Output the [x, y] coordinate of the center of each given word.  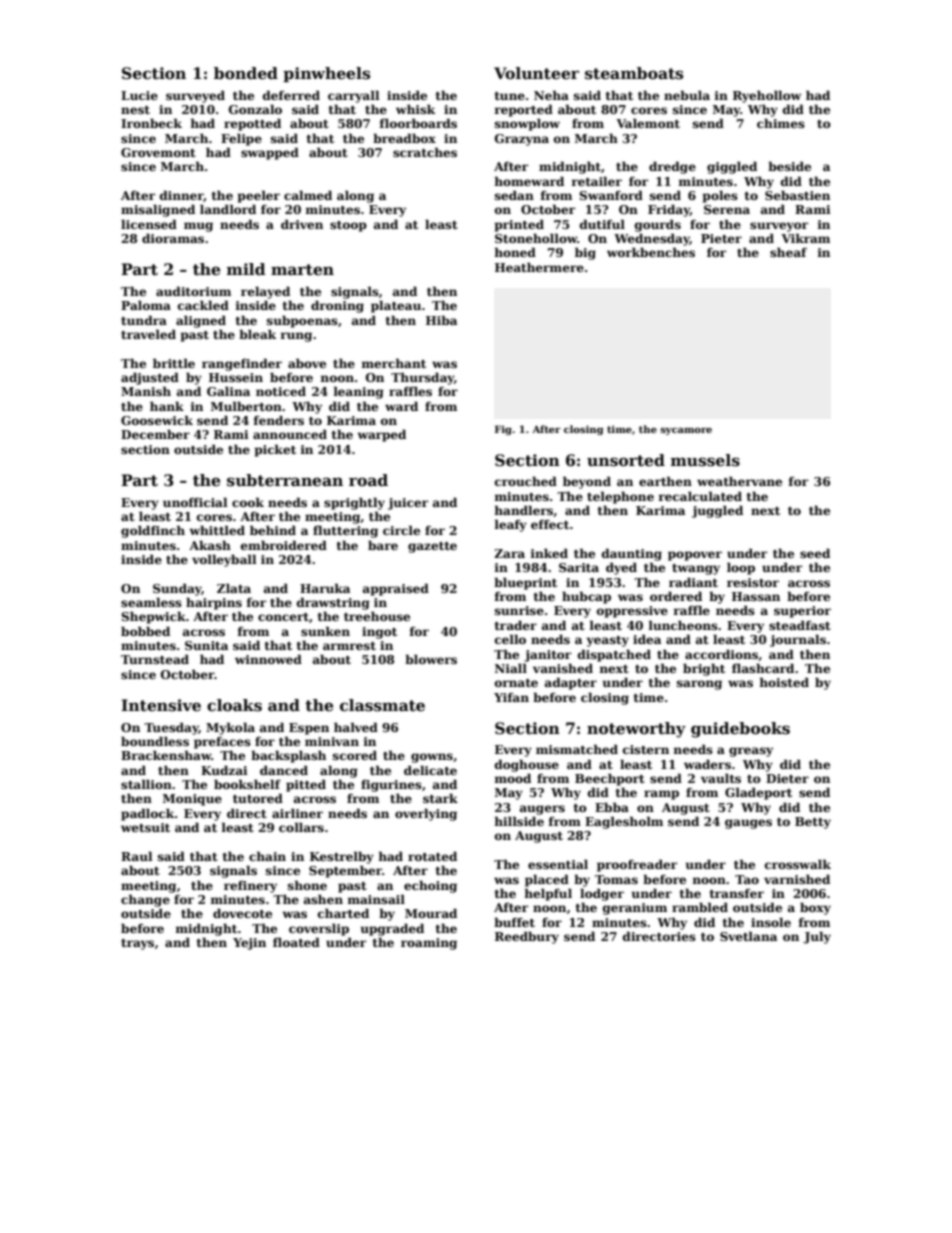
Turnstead [155, 659]
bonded [246, 73]
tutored [258, 798]
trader [516, 625]
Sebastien [797, 195]
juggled [717, 511]
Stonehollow [536, 238]
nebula [687, 95]
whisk [415, 109]
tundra [144, 320]
